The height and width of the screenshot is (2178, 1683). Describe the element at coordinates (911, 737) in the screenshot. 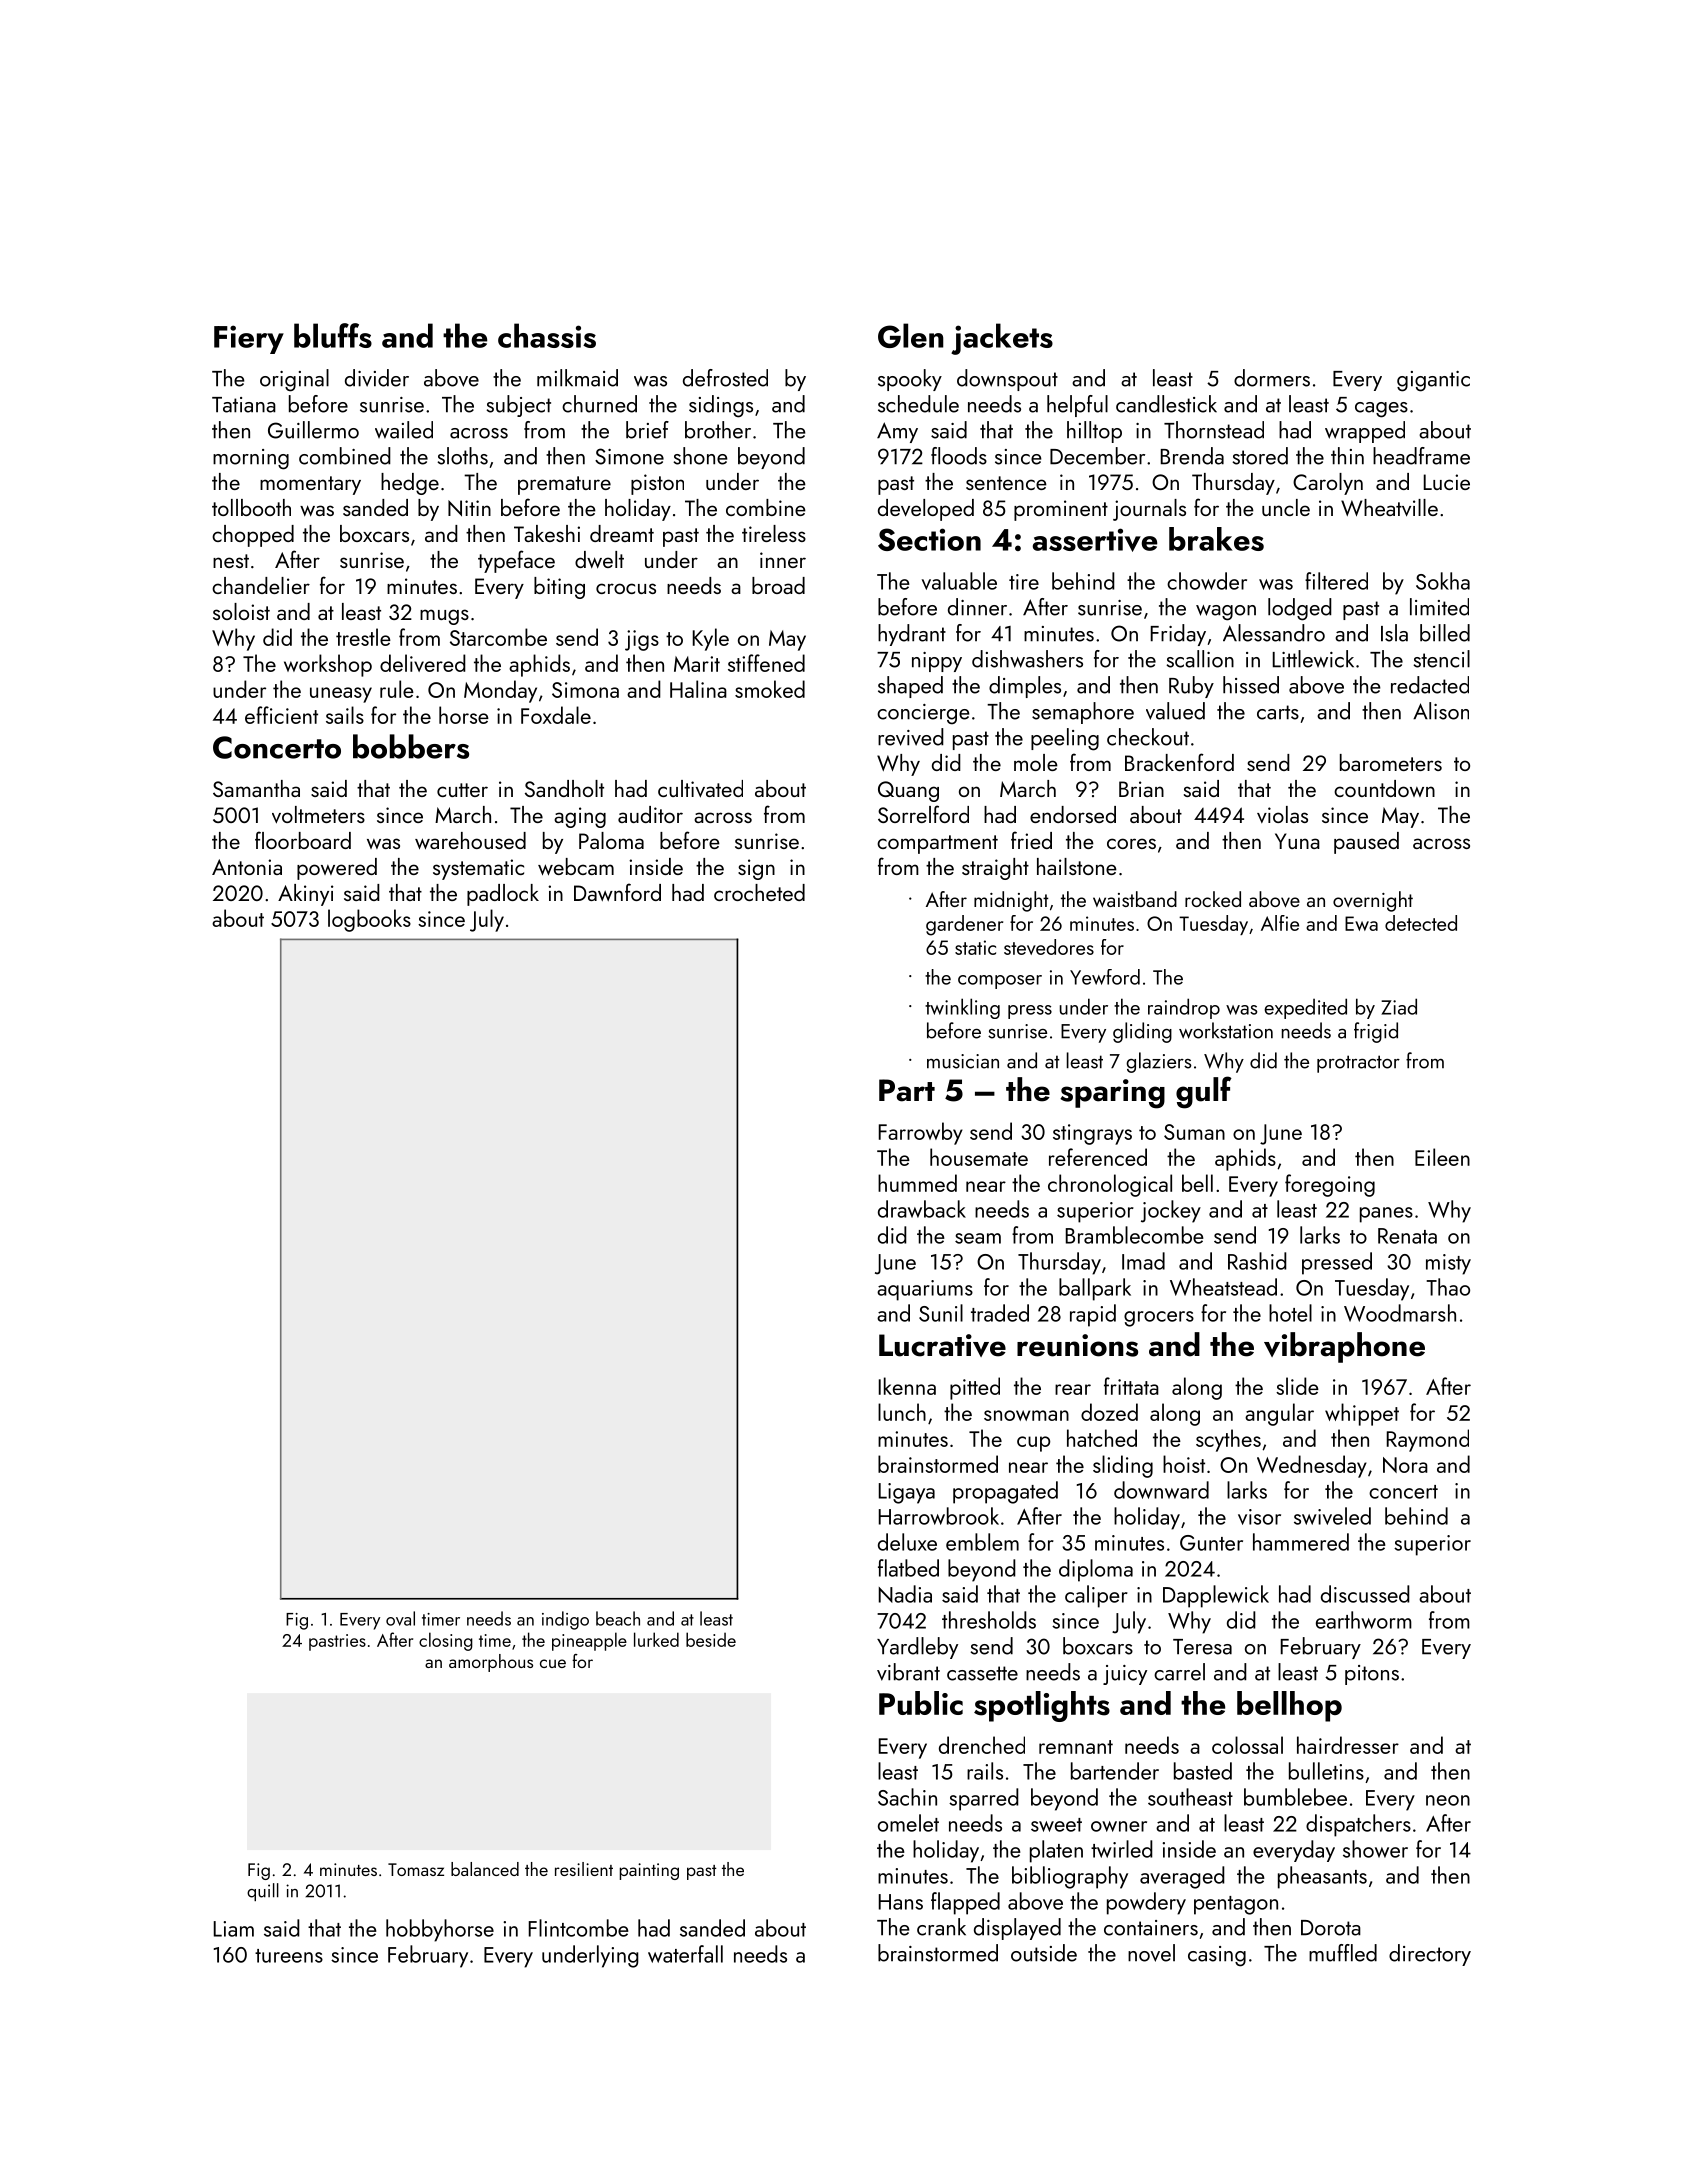

I see `revived` at that location.
